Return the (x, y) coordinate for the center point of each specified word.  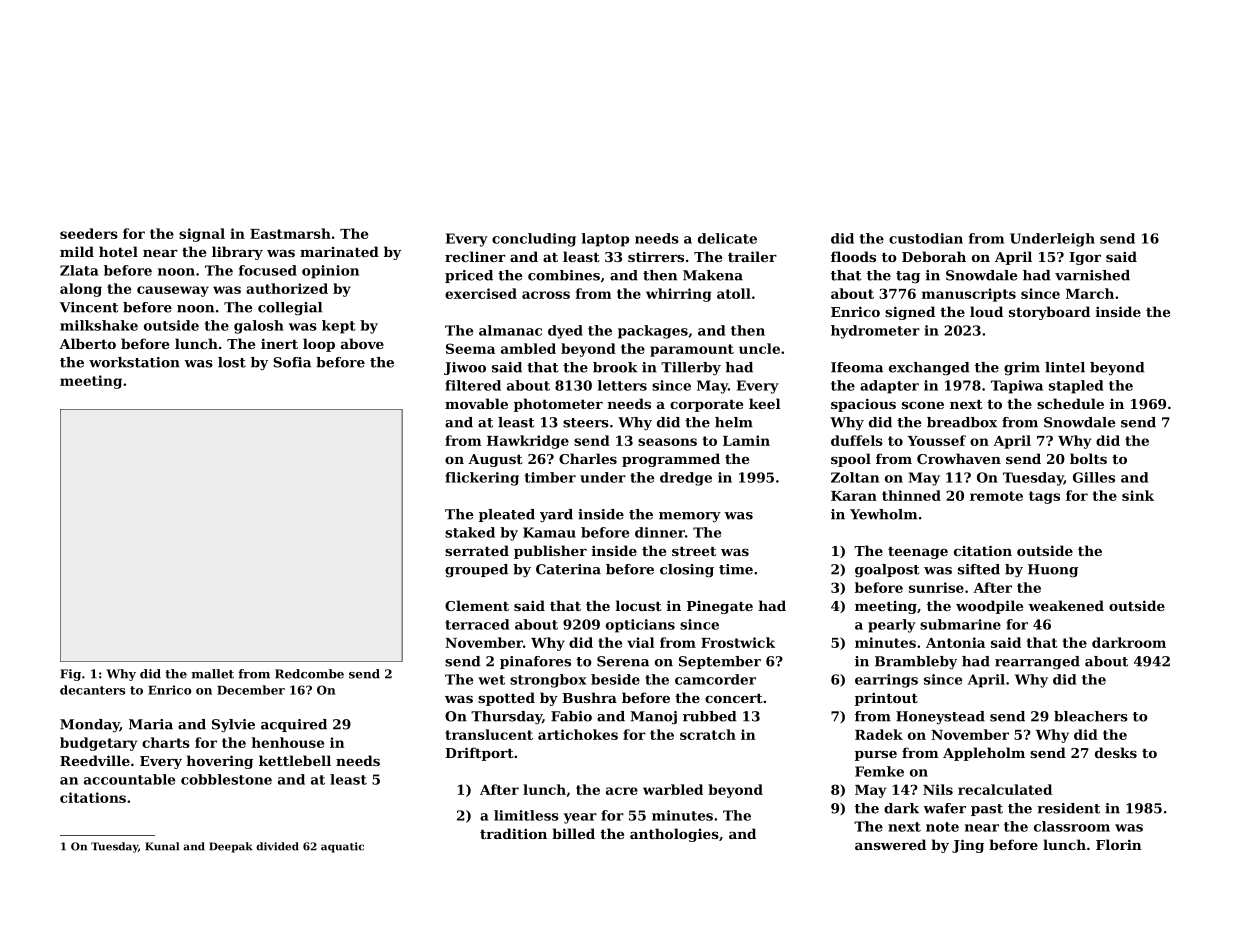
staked (470, 532)
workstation (134, 362)
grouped (476, 571)
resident (1068, 808)
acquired (294, 725)
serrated (477, 550)
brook (615, 367)
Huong (1053, 571)
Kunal (162, 846)
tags (1044, 497)
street (694, 551)
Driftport (479, 754)
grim (1022, 369)
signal (202, 235)
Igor (1085, 258)
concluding (534, 240)
